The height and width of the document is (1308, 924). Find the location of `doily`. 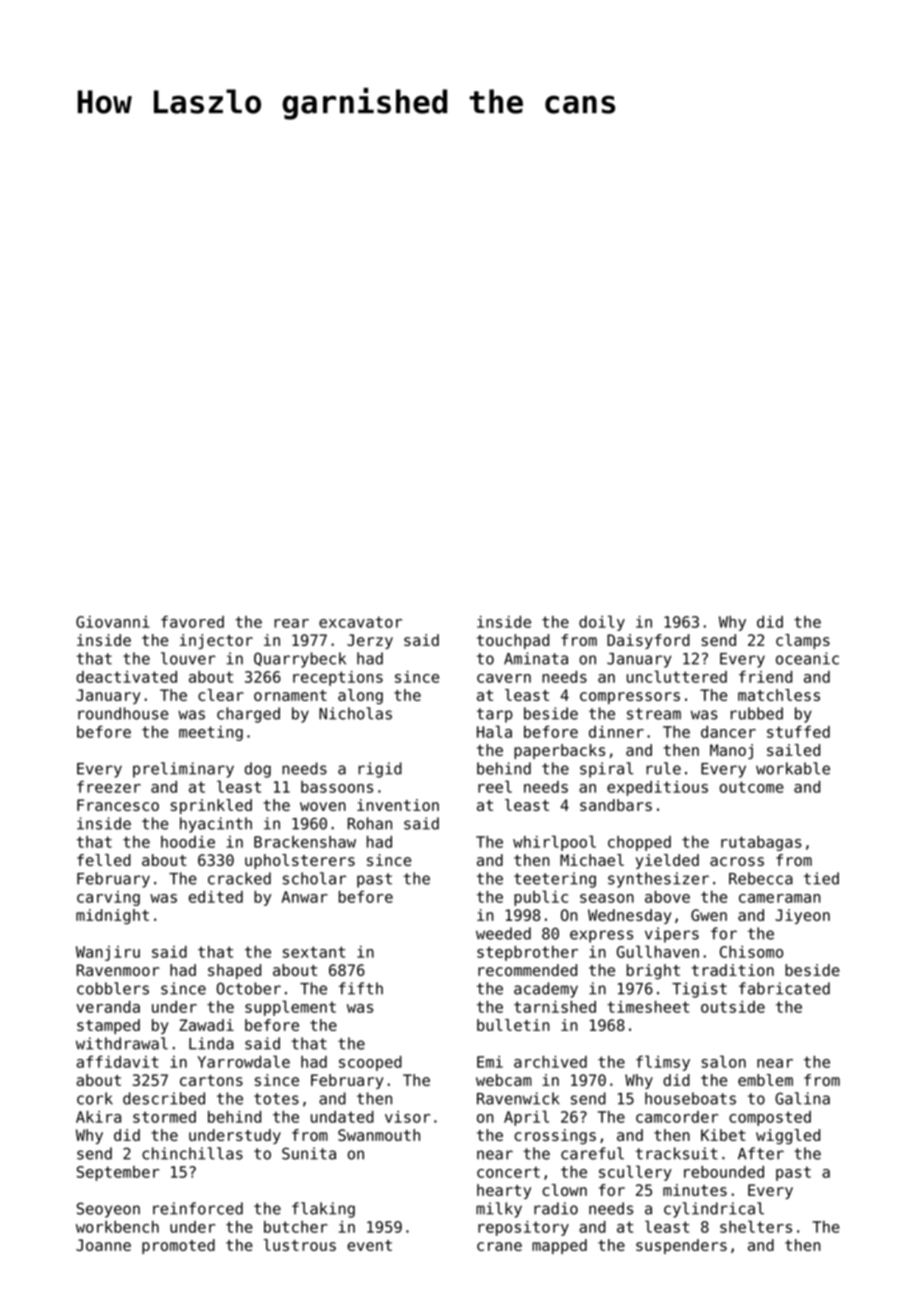

doily is located at coordinates (602, 623).
